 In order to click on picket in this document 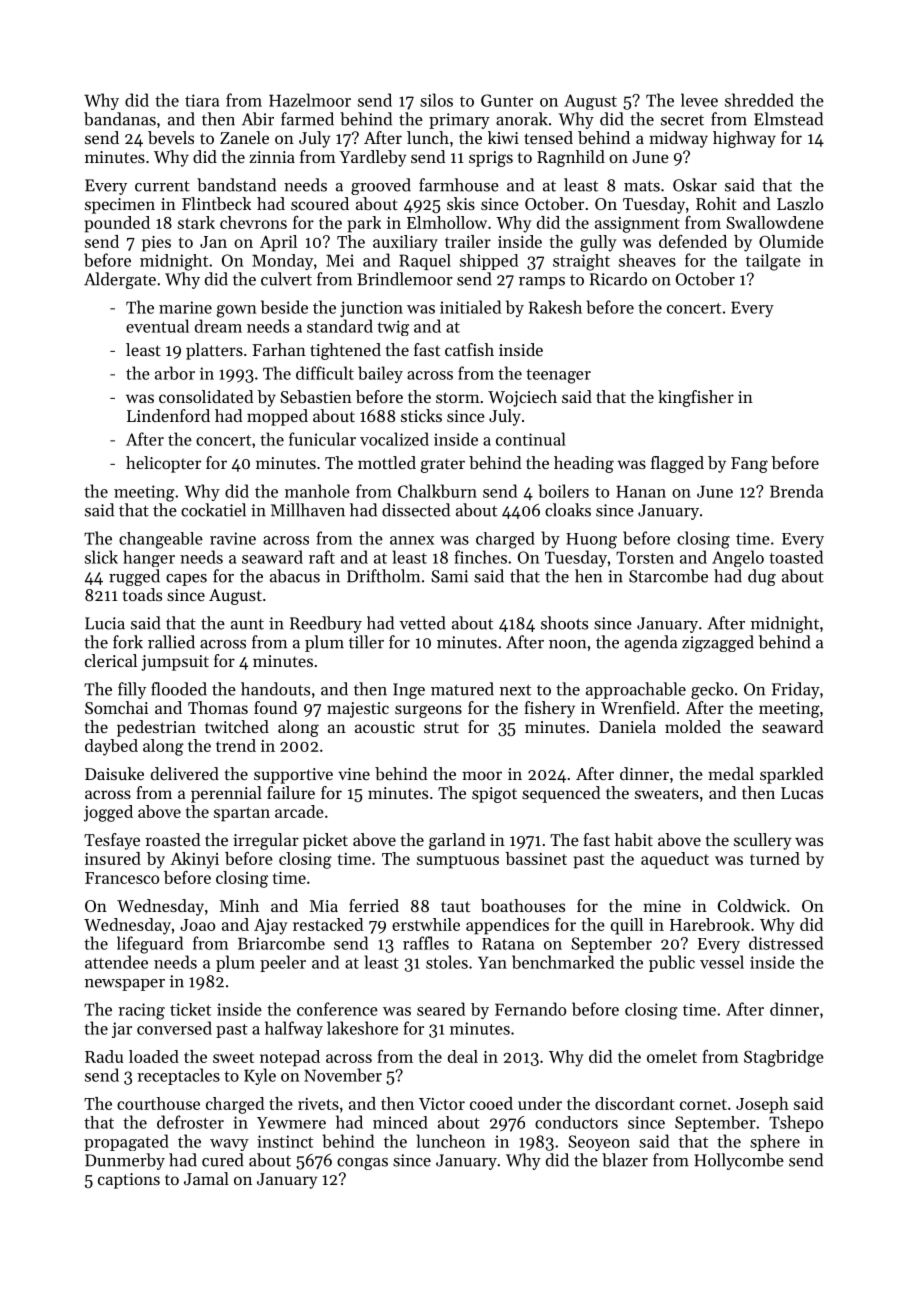, I will do `click(325, 841)`.
